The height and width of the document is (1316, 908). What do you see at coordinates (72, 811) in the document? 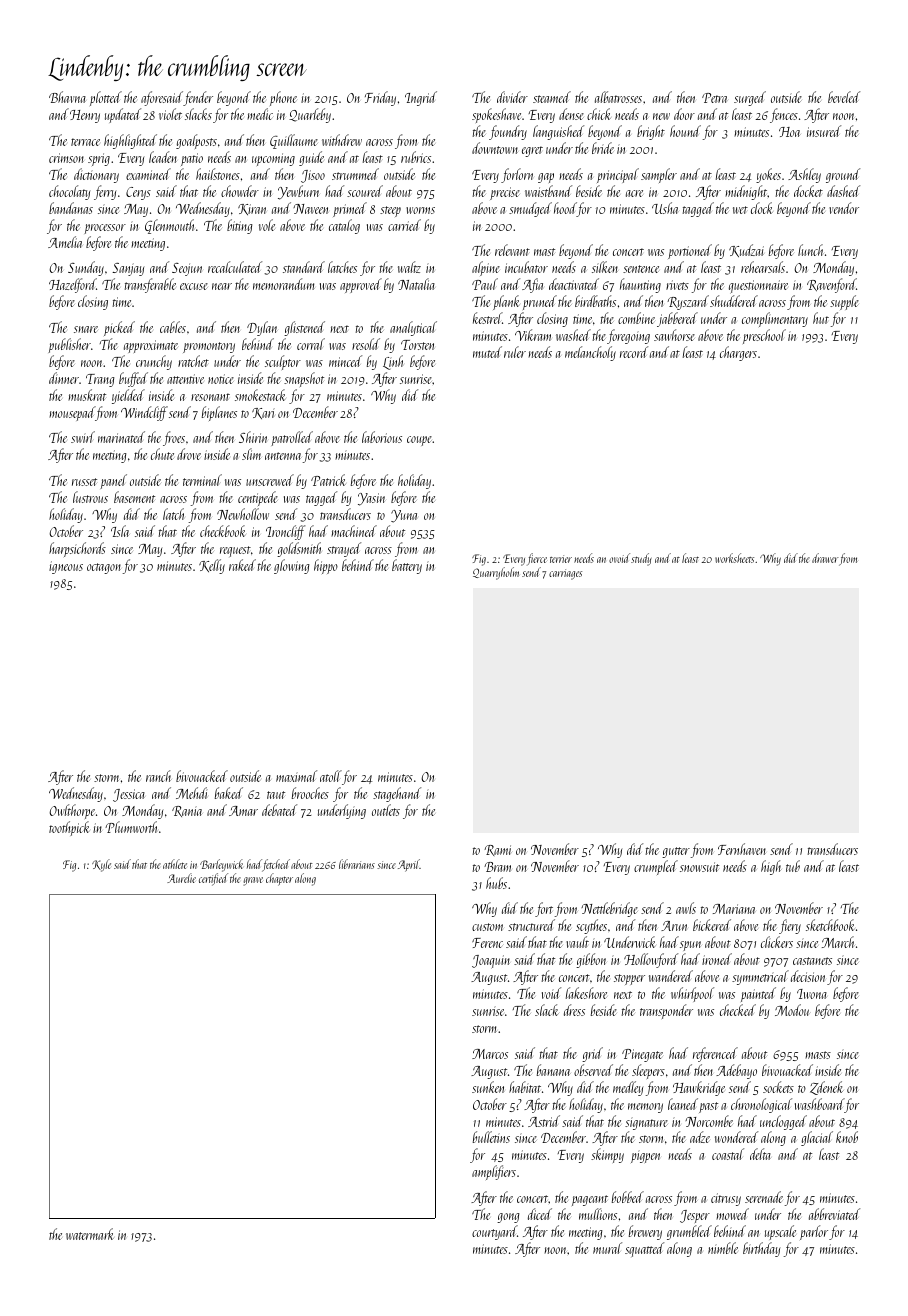
I see `Owlthorpe` at bounding box center [72, 811].
